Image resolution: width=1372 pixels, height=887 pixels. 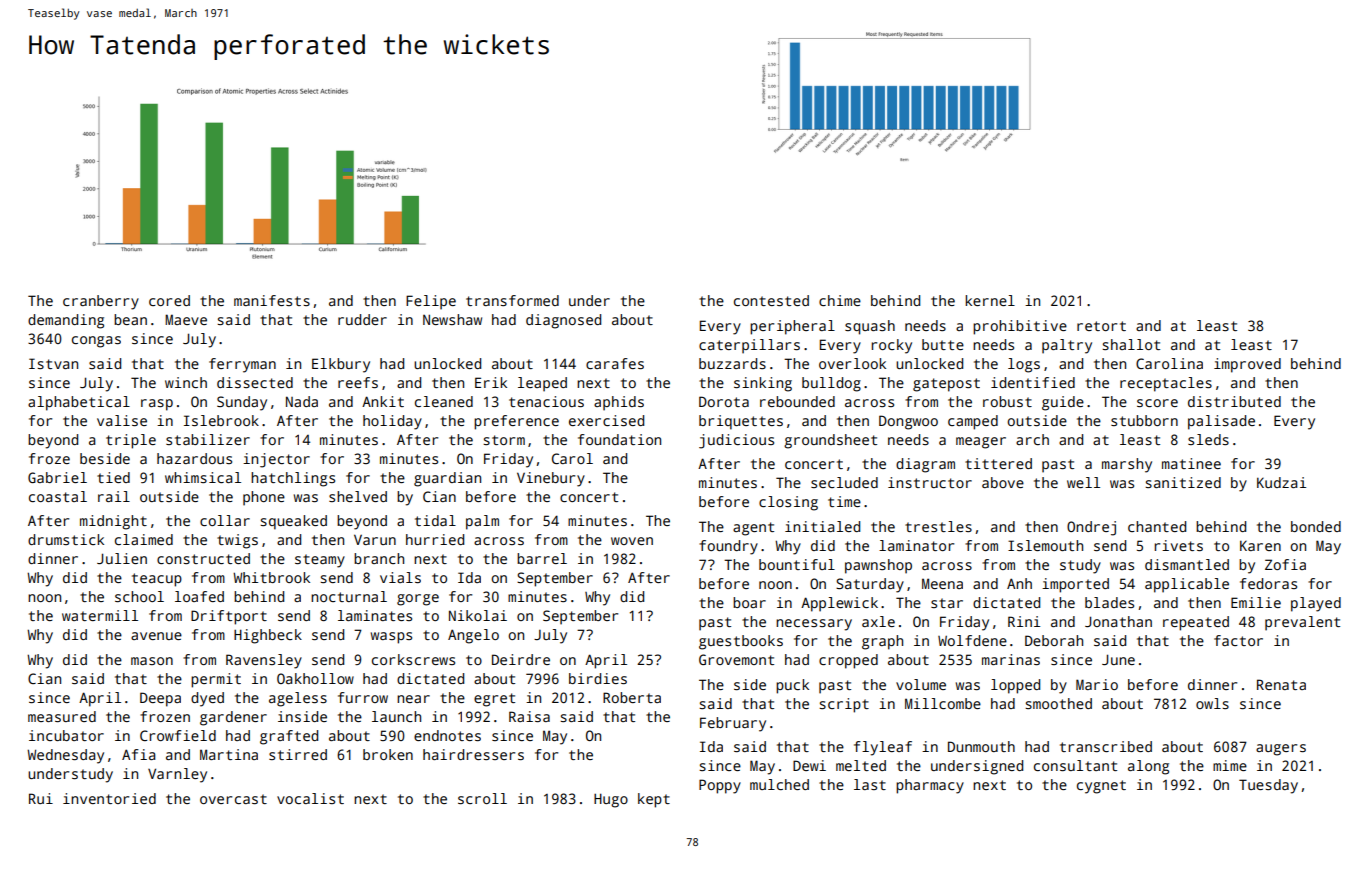 I want to click on barrel, so click(x=542, y=558).
